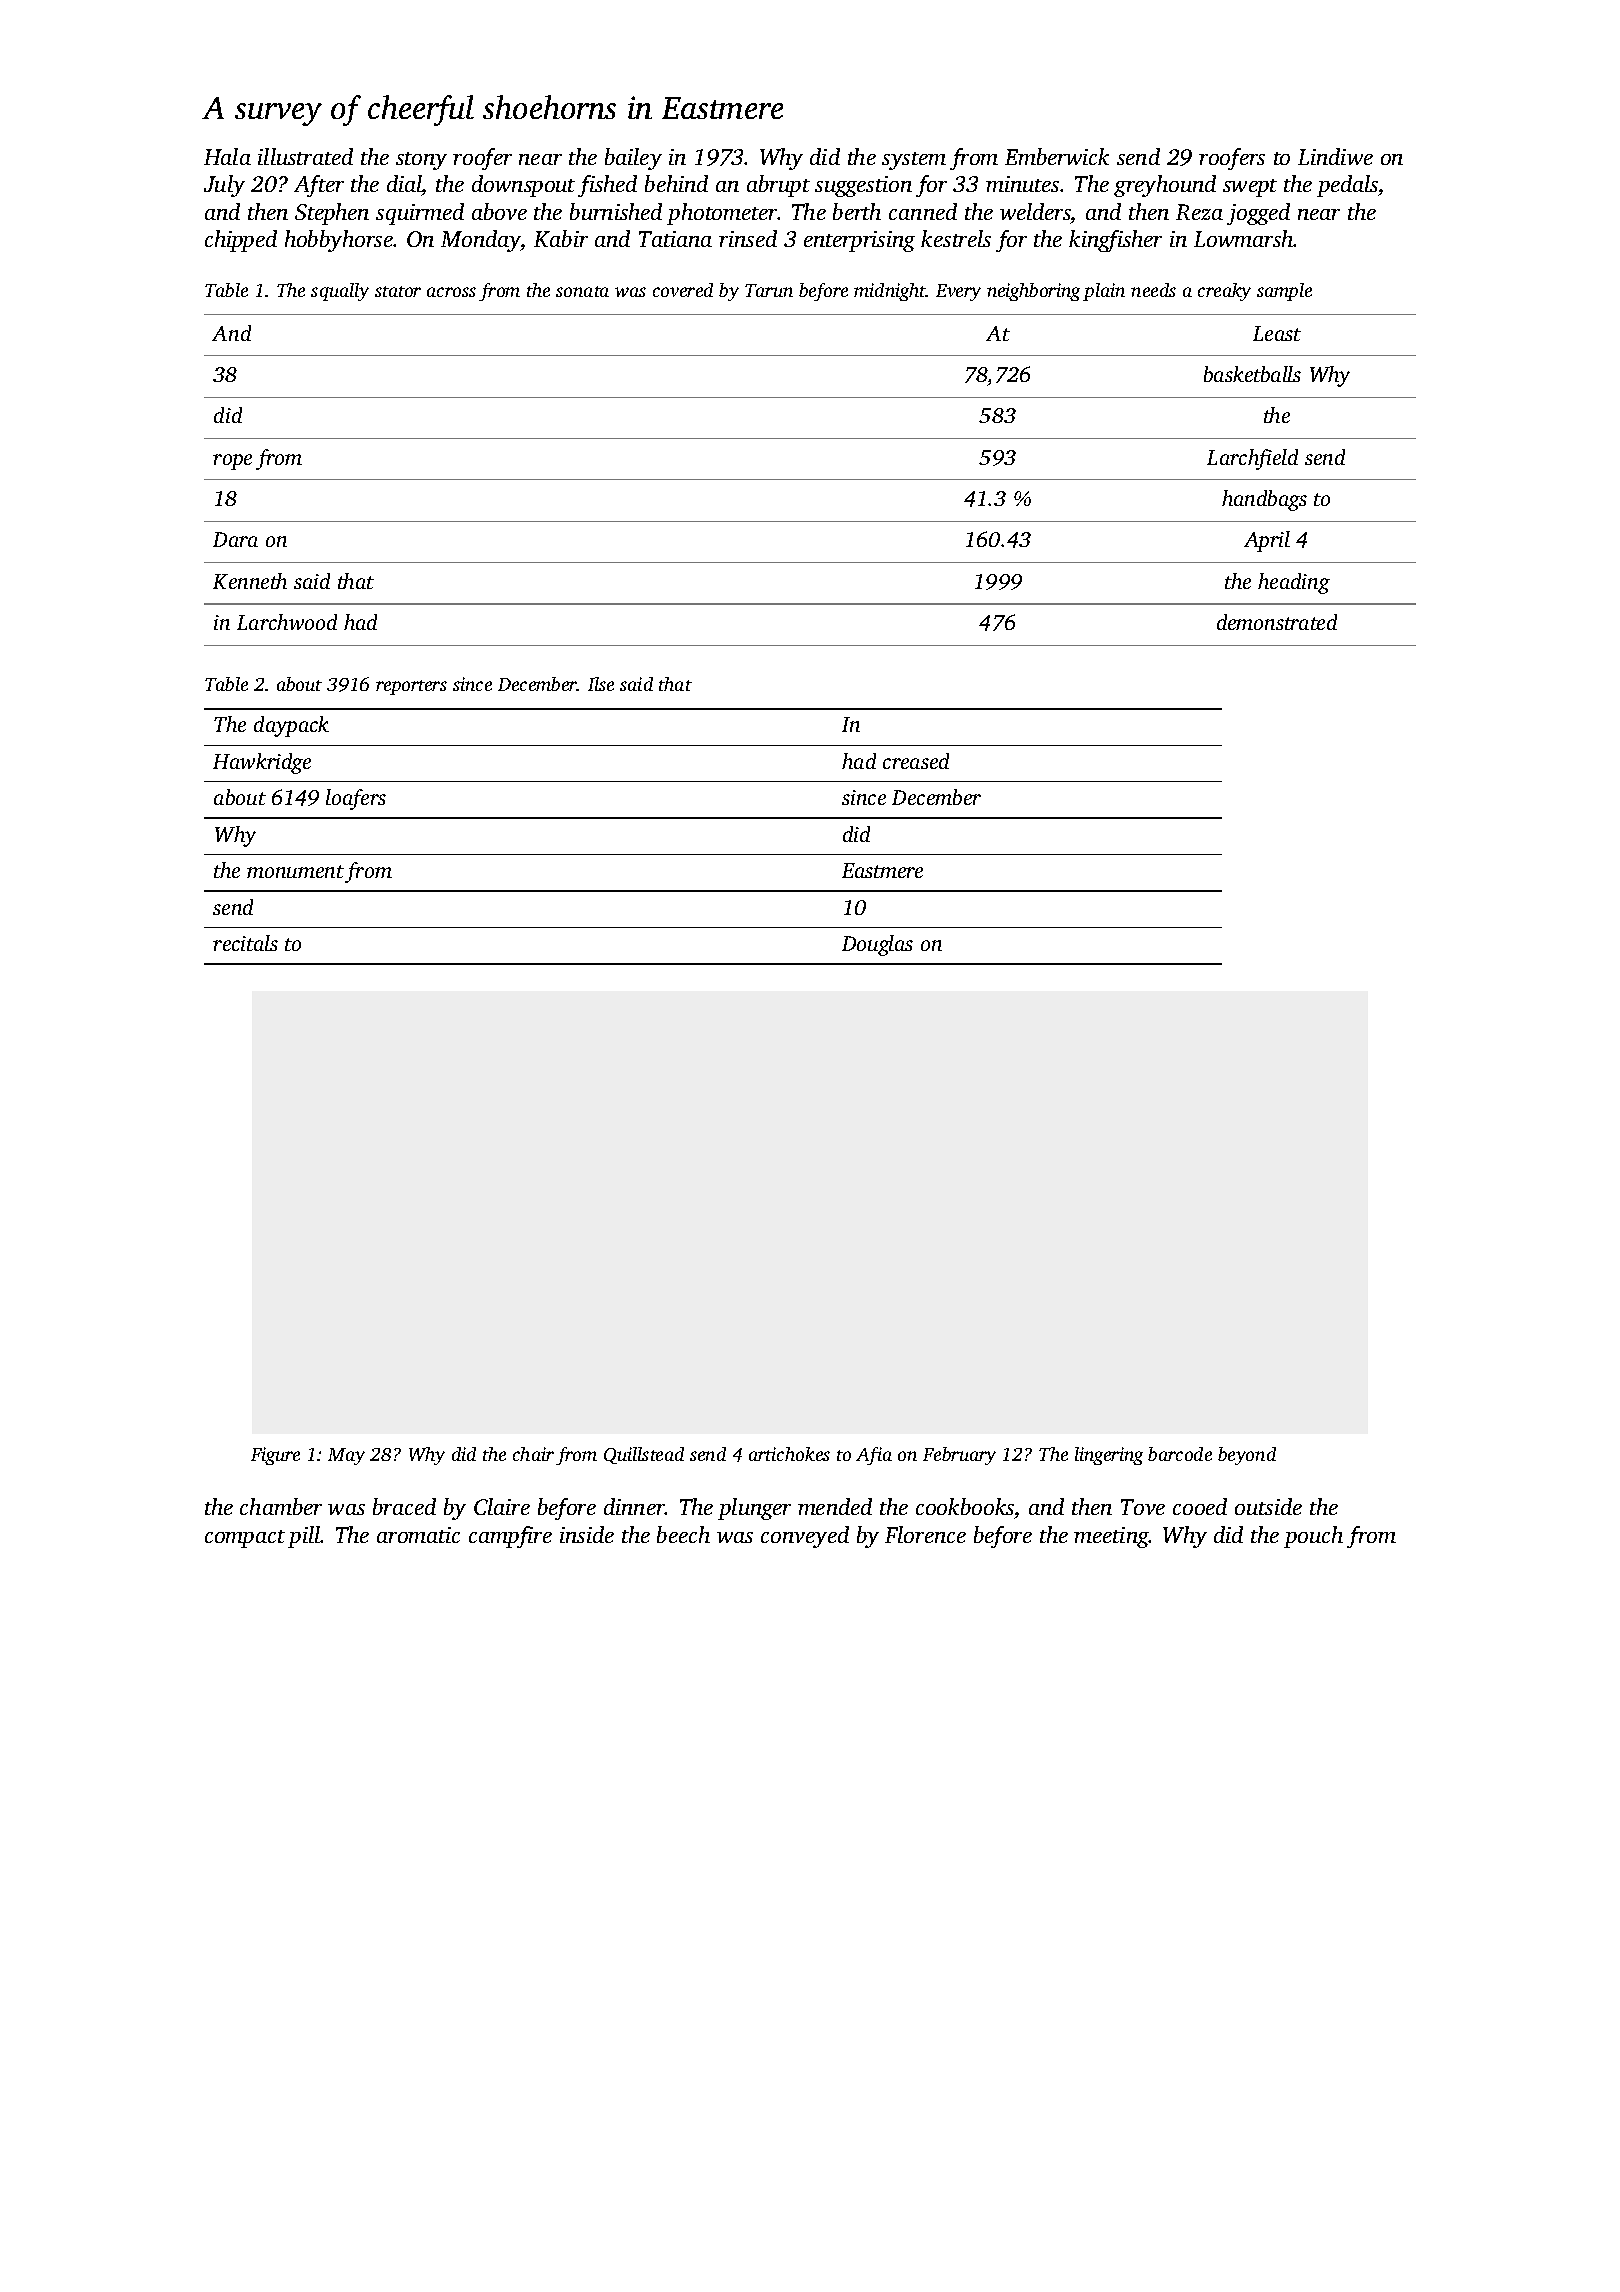 The image size is (1620, 2292). I want to click on daypack, so click(291, 726).
